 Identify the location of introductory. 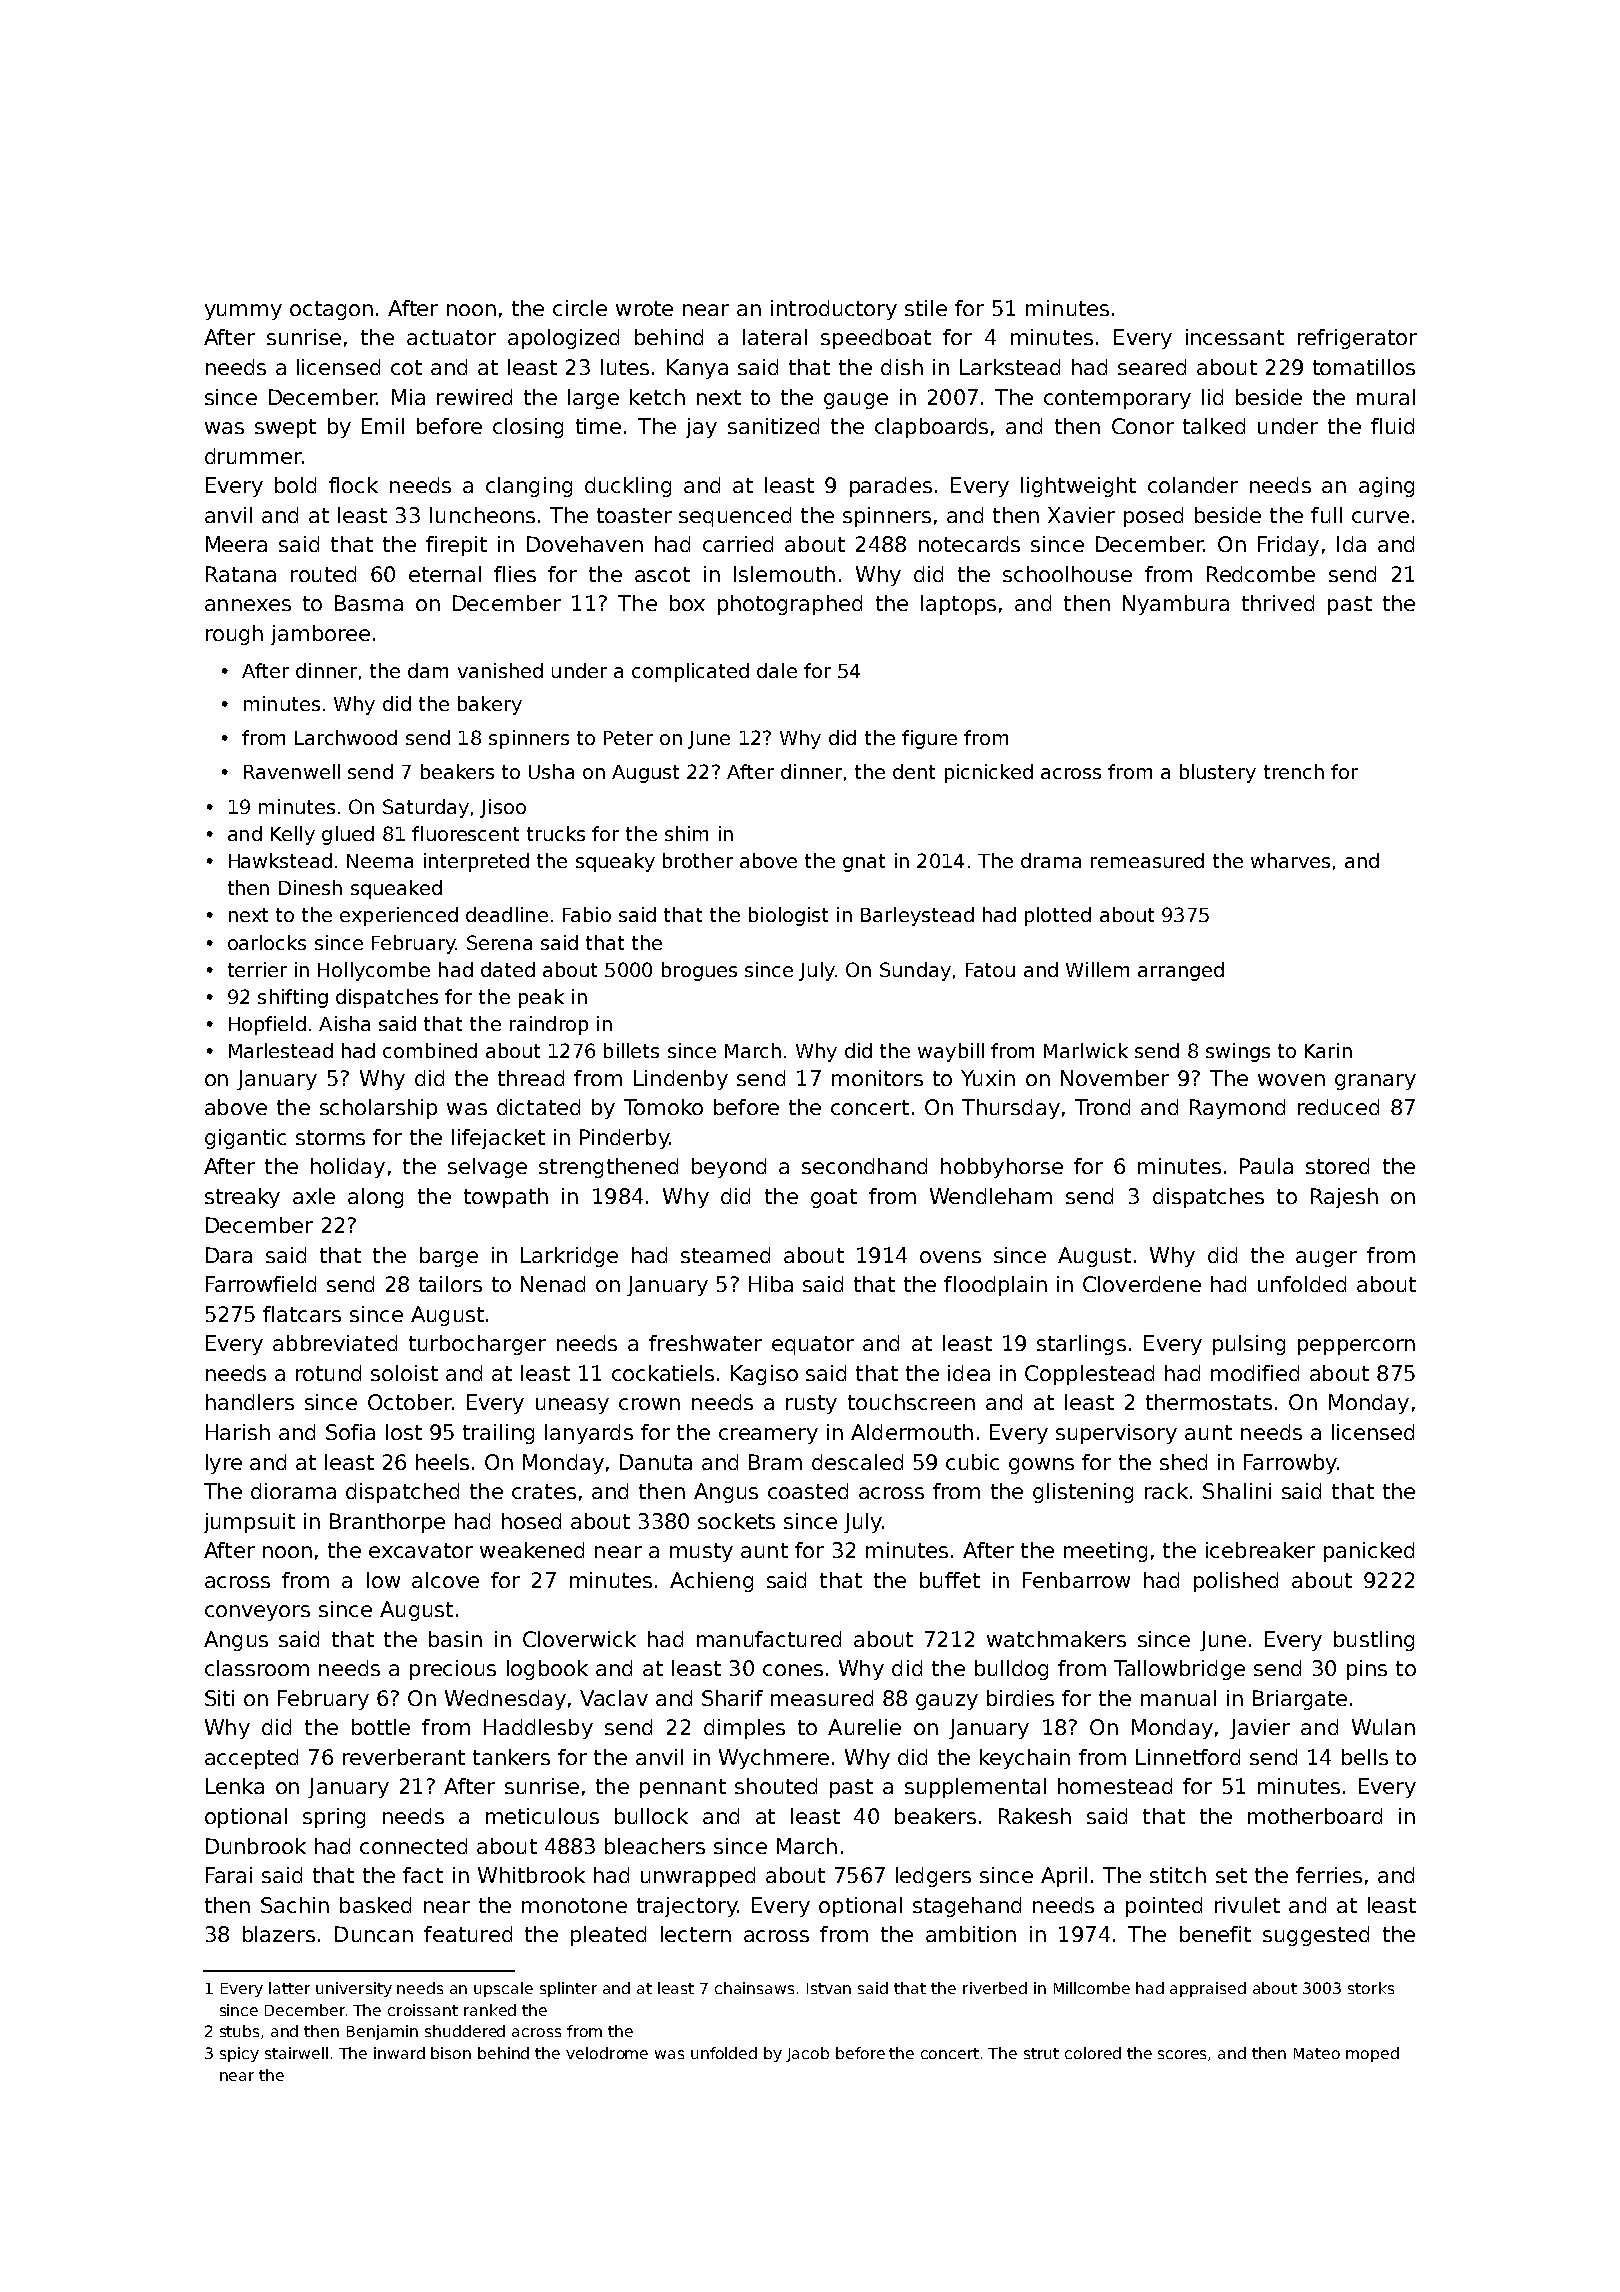
(834, 310).
